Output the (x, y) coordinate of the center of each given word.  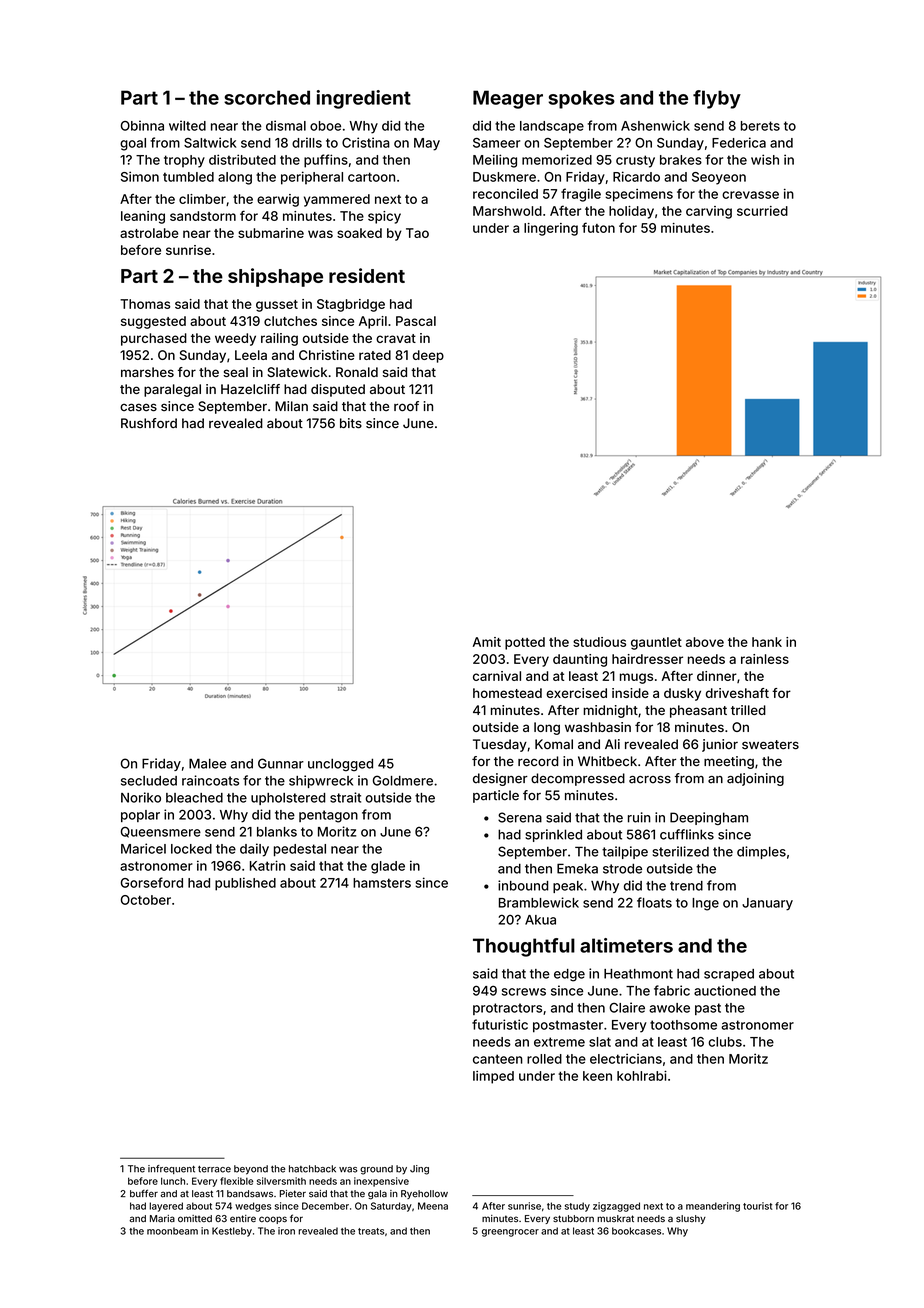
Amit (487, 642)
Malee (207, 763)
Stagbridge (351, 305)
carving (709, 212)
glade (388, 867)
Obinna (142, 125)
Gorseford (152, 882)
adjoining (755, 779)
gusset (277, 306)
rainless (765, 659)
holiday (631, 212)
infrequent (171, 1169)
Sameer (496, 143)
